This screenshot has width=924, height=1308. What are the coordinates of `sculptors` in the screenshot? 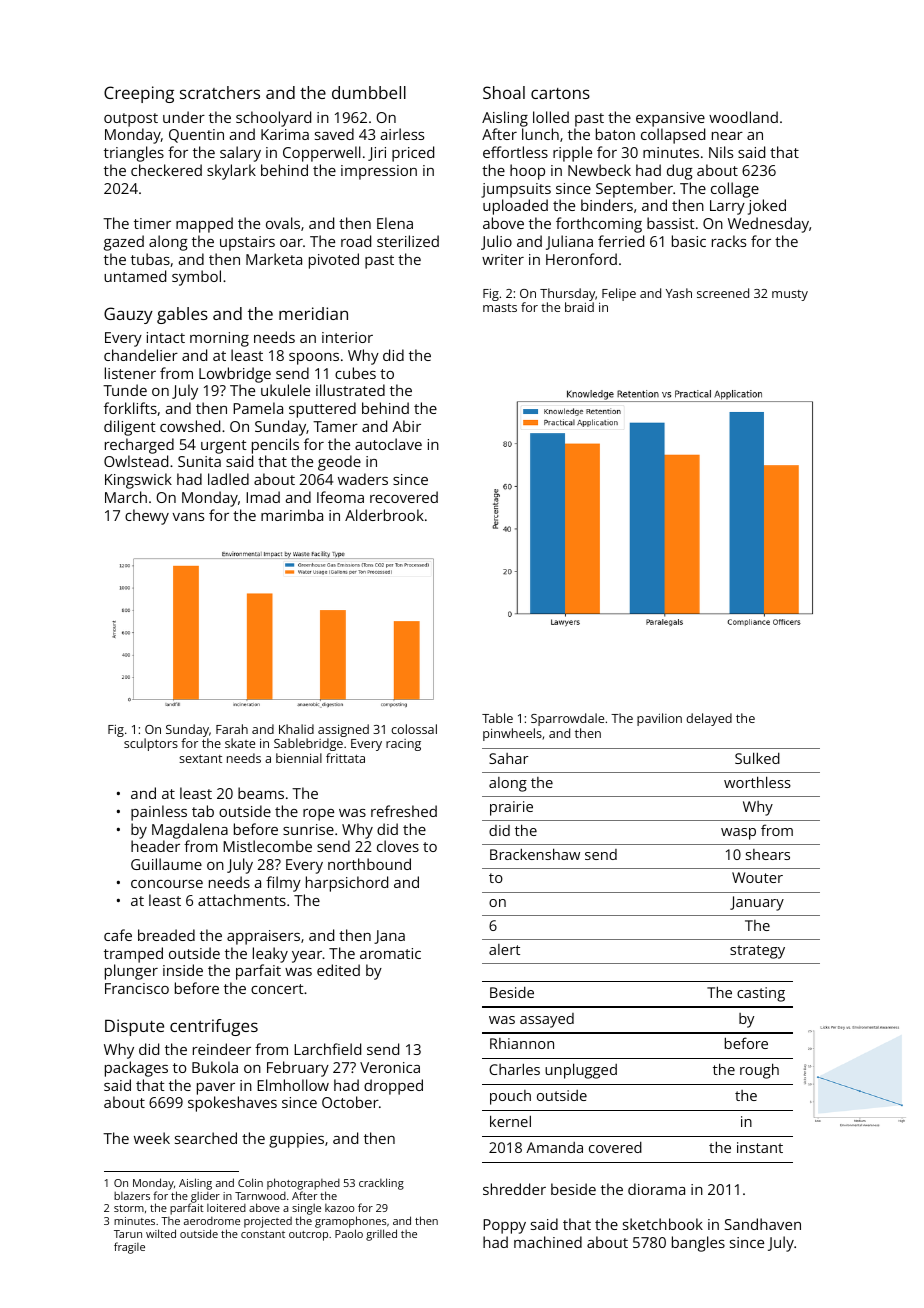 It's located at (151, 744).
